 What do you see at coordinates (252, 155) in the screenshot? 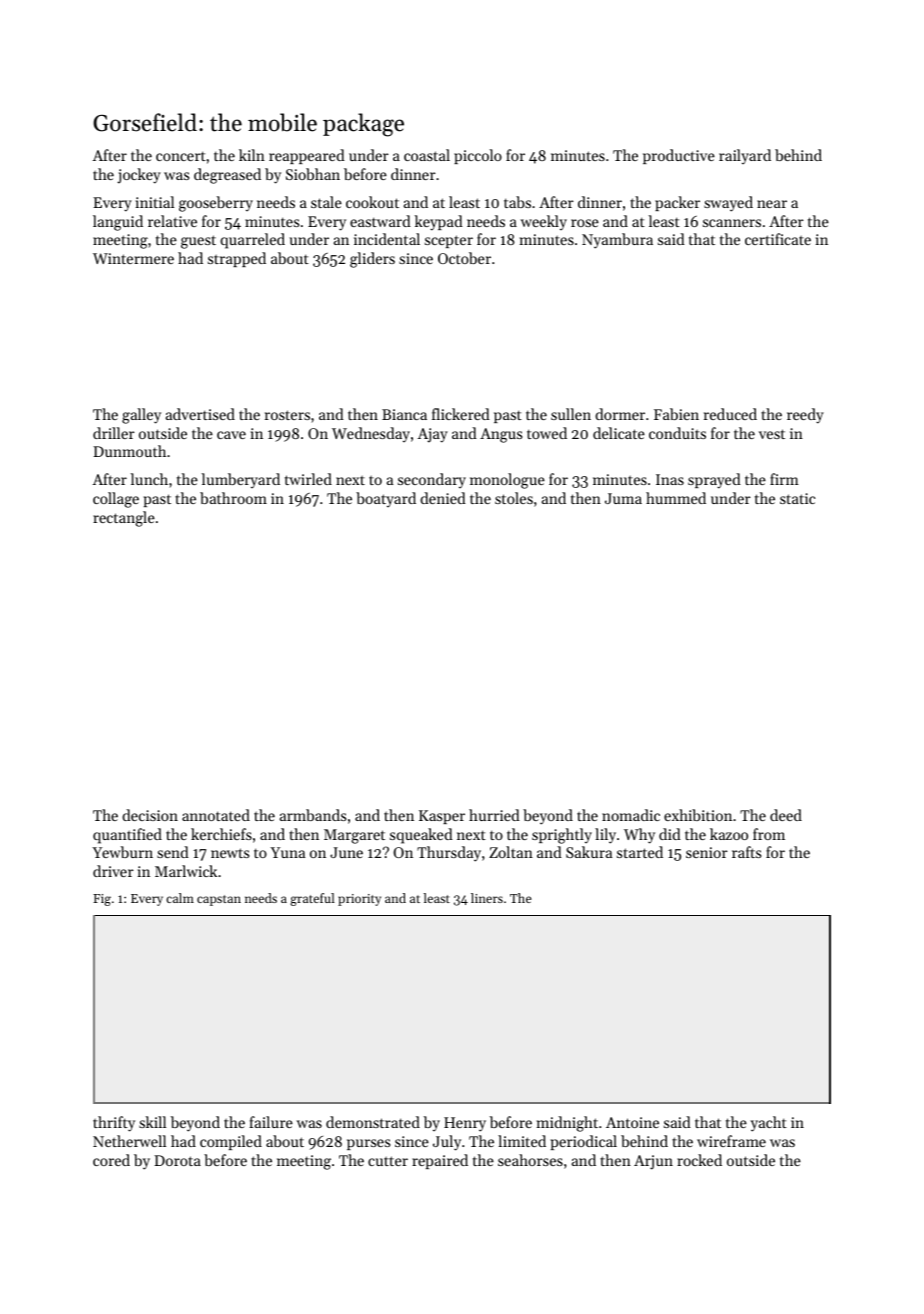
I see `kiln` at bounding box center [252, 155].
